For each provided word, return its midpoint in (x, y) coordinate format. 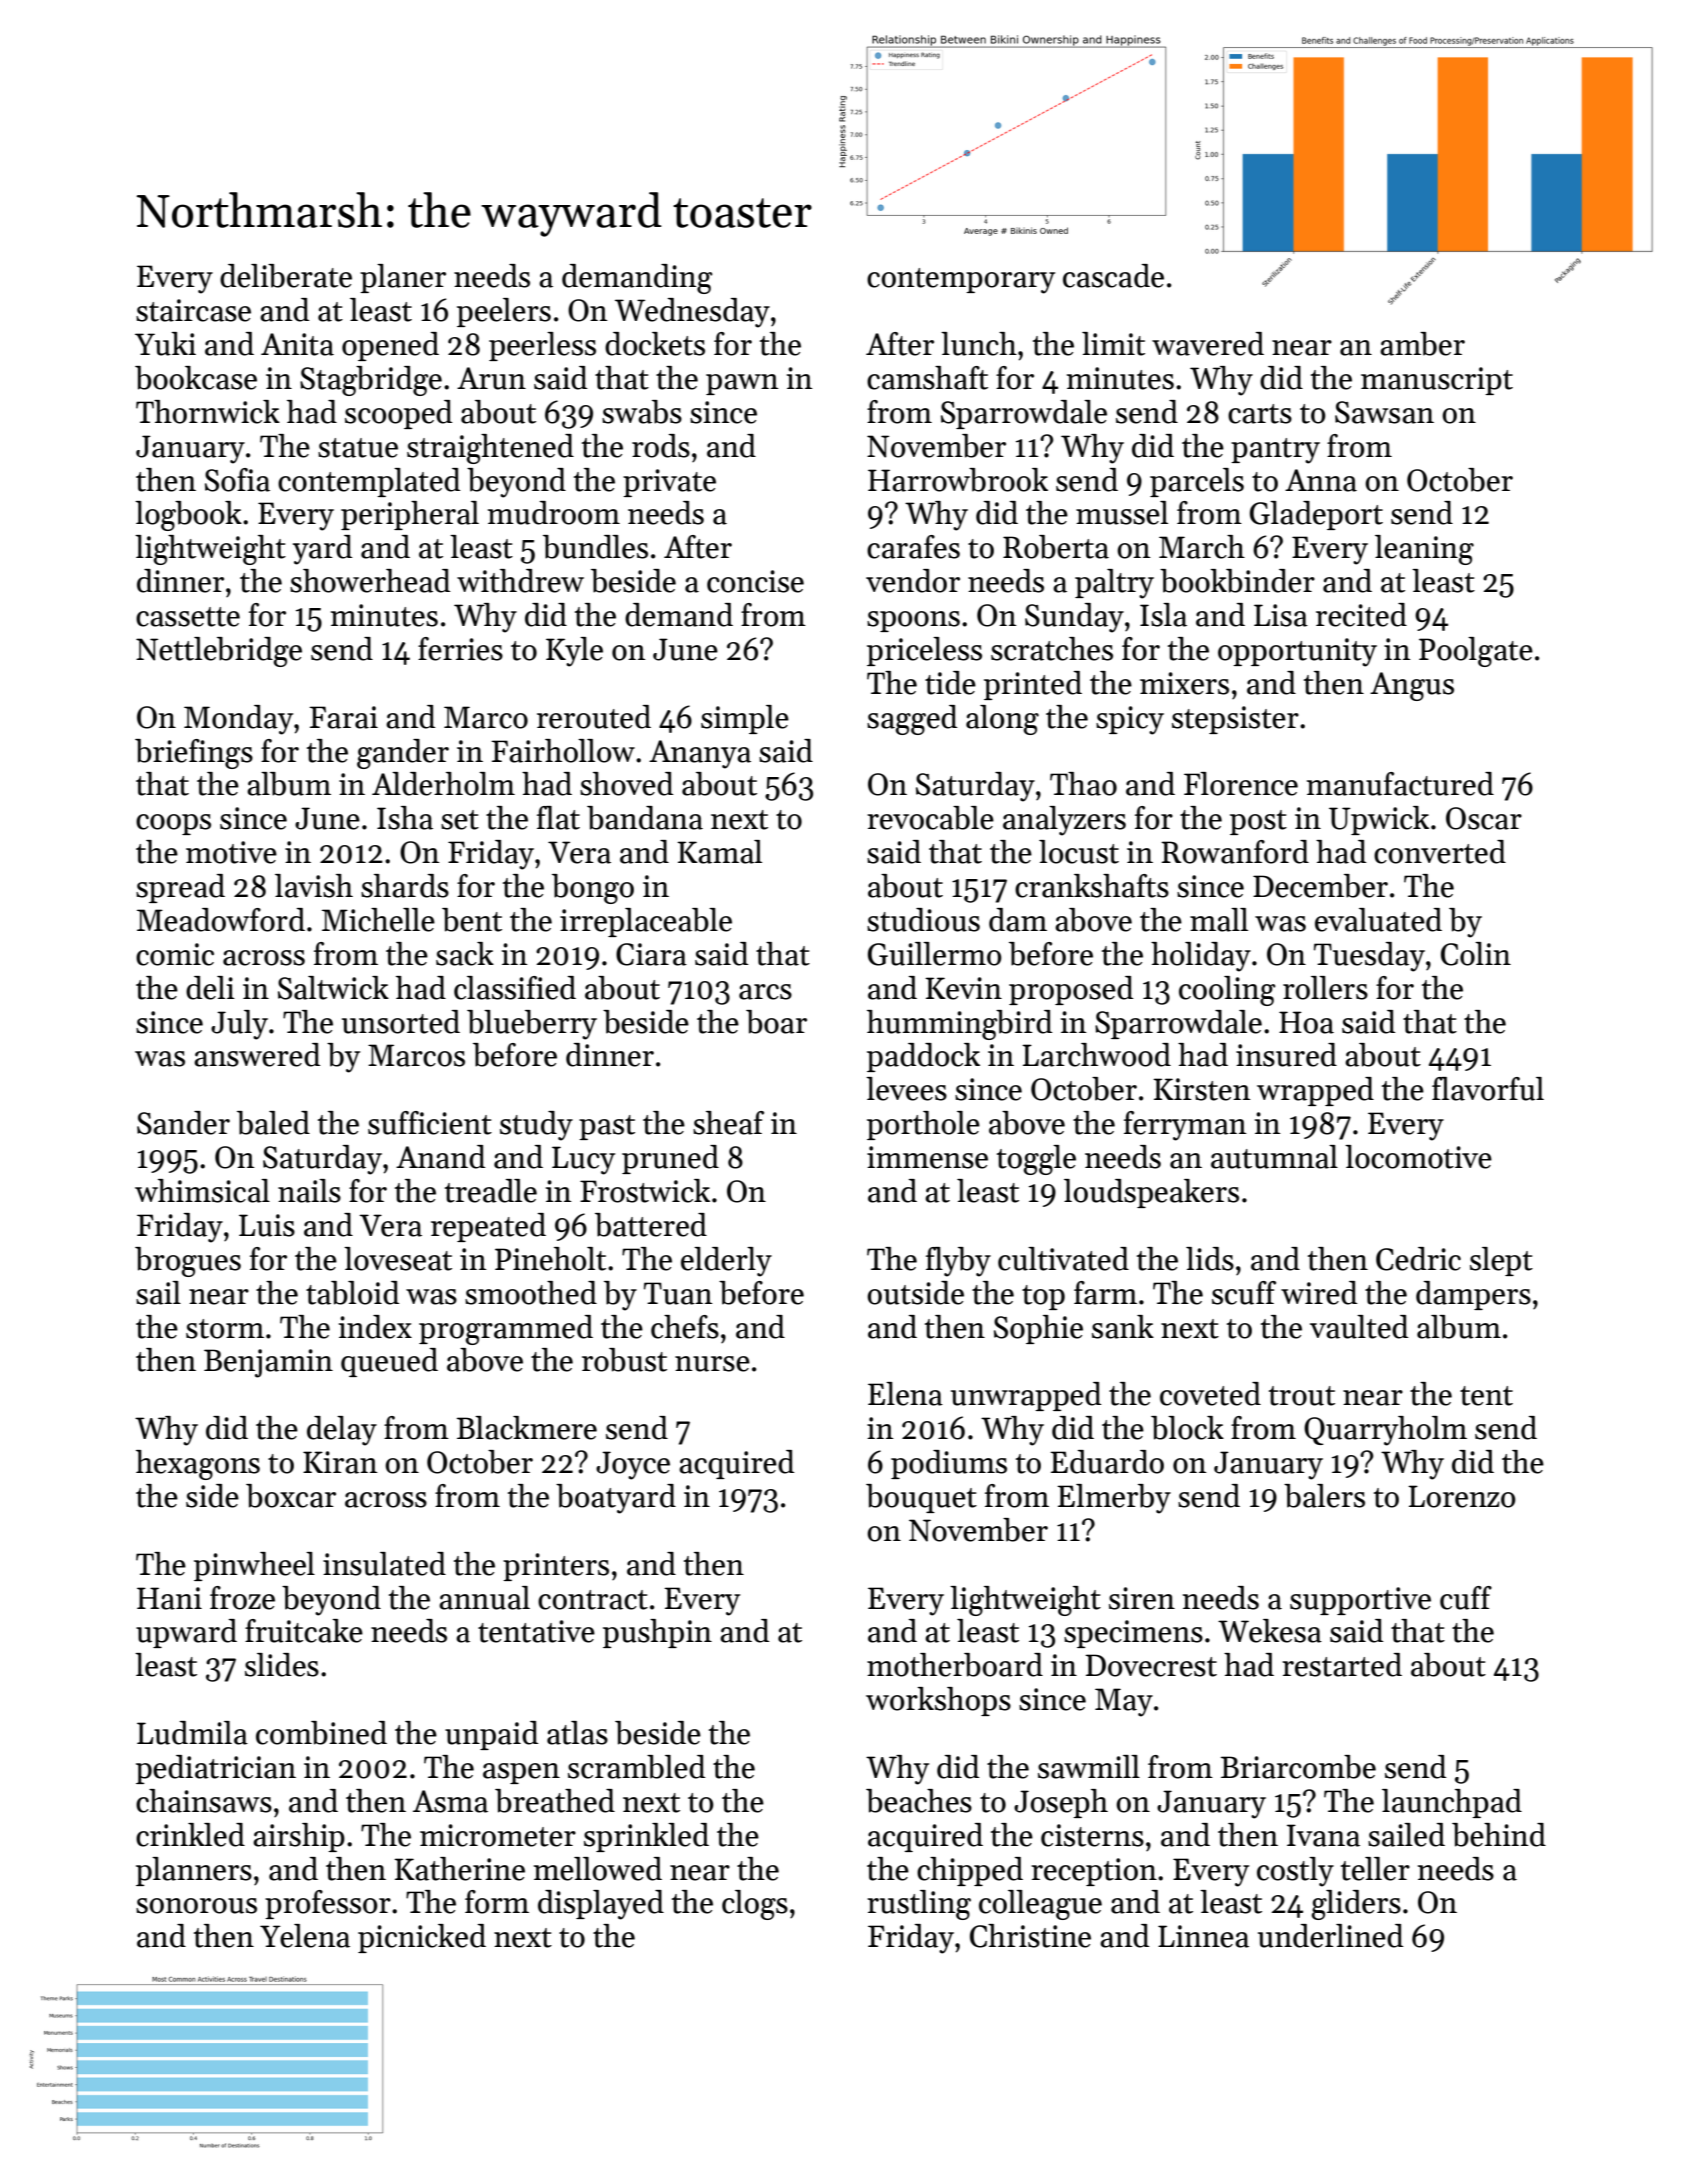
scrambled (636, 1767)
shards (405, 886)
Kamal (719, 852)
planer (403, 278)
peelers (504, 312)
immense (927, 1157)
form (497, 1902)
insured (1286, 1055)
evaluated (1378, 920)
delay (342, 1431)
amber (1422, 344)
